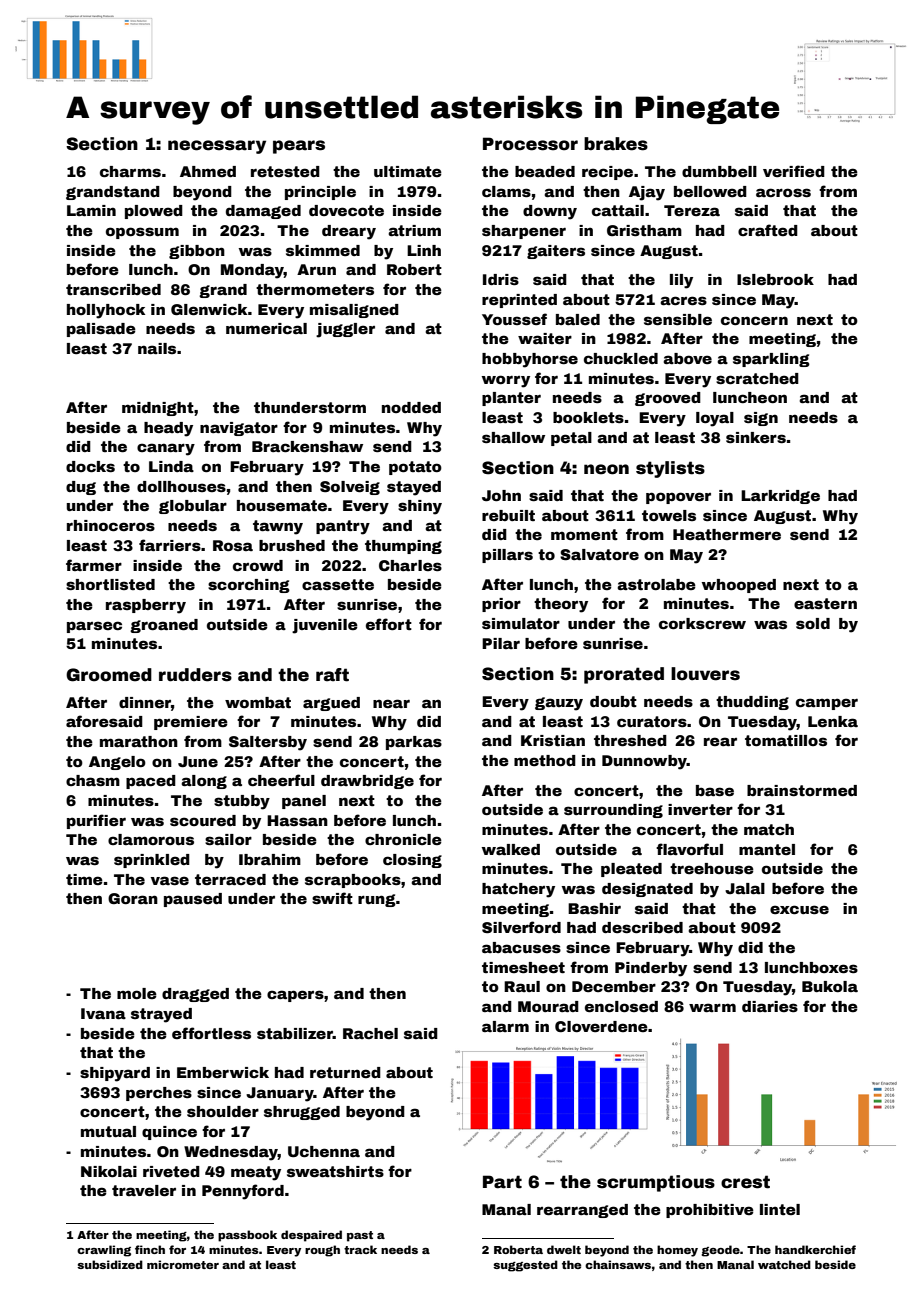  I want to click on retested, so click(285, 171).
